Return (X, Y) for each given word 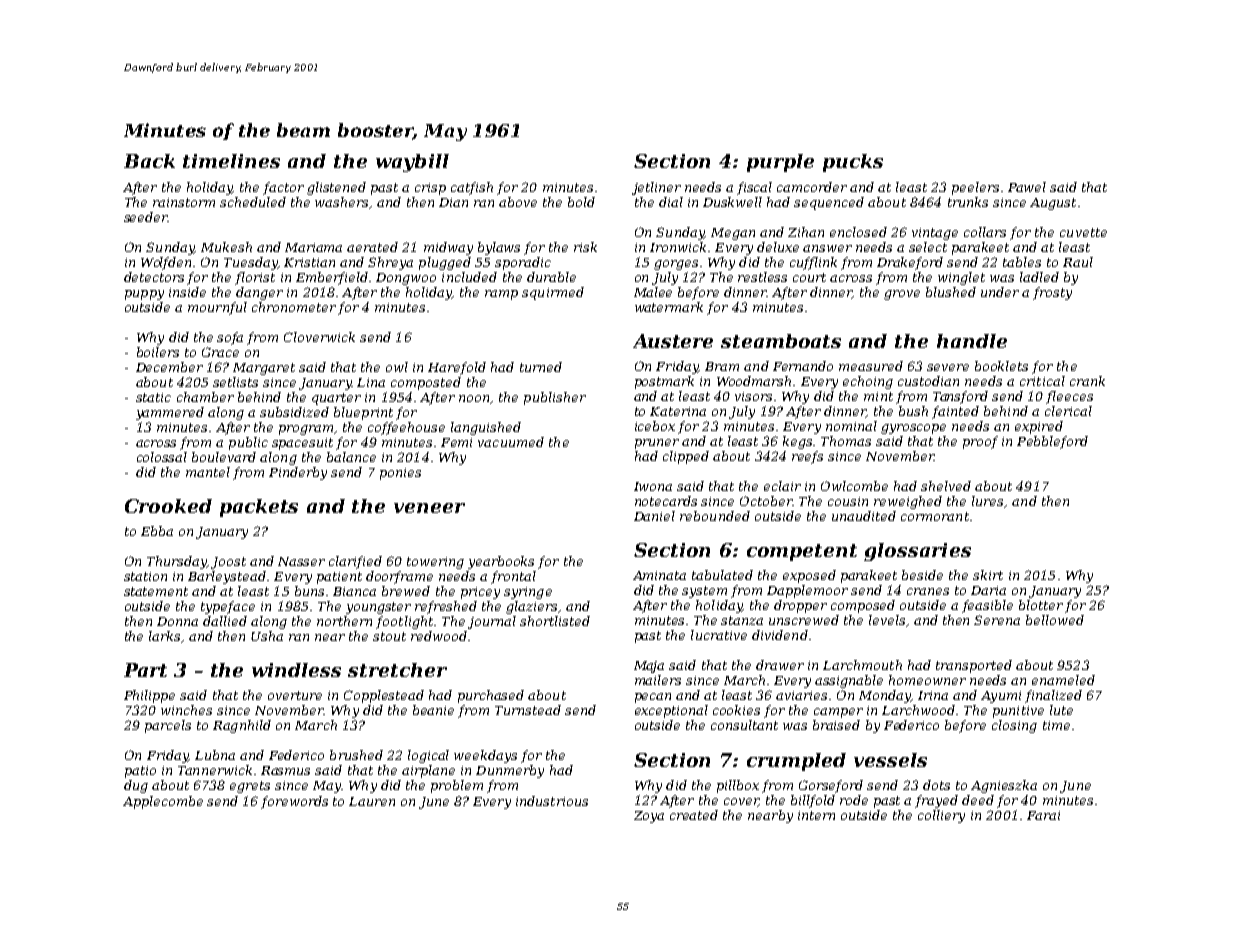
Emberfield (332, 278)
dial (671, 202)
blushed (951, 292)
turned (541, 367)
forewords (294, 802)
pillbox (738, 786)
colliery (941, 816)
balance (351, 457)
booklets (1001, 366)
